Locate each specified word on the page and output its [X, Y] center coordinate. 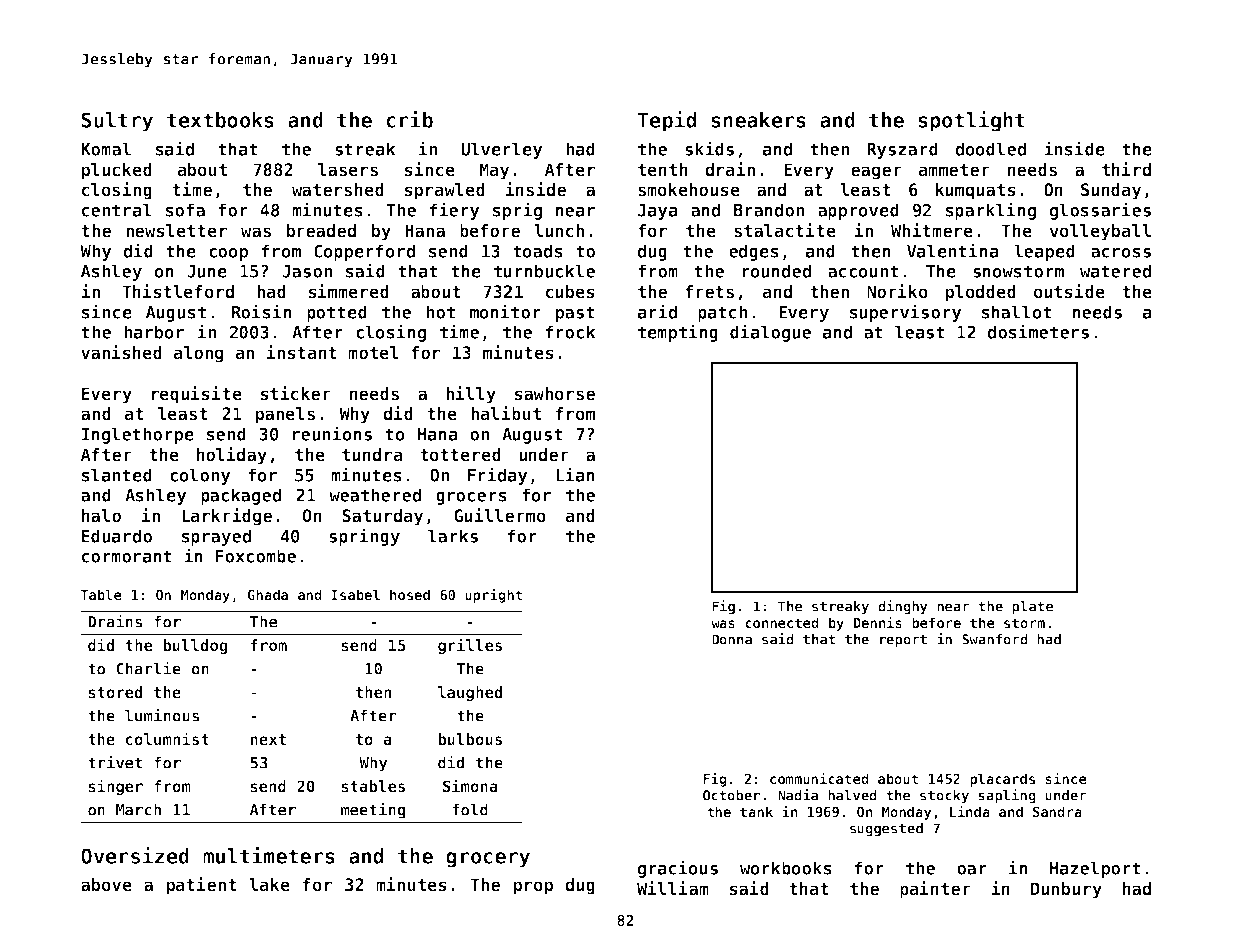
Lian [575, 474]
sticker [296, 393]
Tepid [667, 121]
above [106, 885]
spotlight [971, 121]
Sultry [117, 122]
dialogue [770, 333]
